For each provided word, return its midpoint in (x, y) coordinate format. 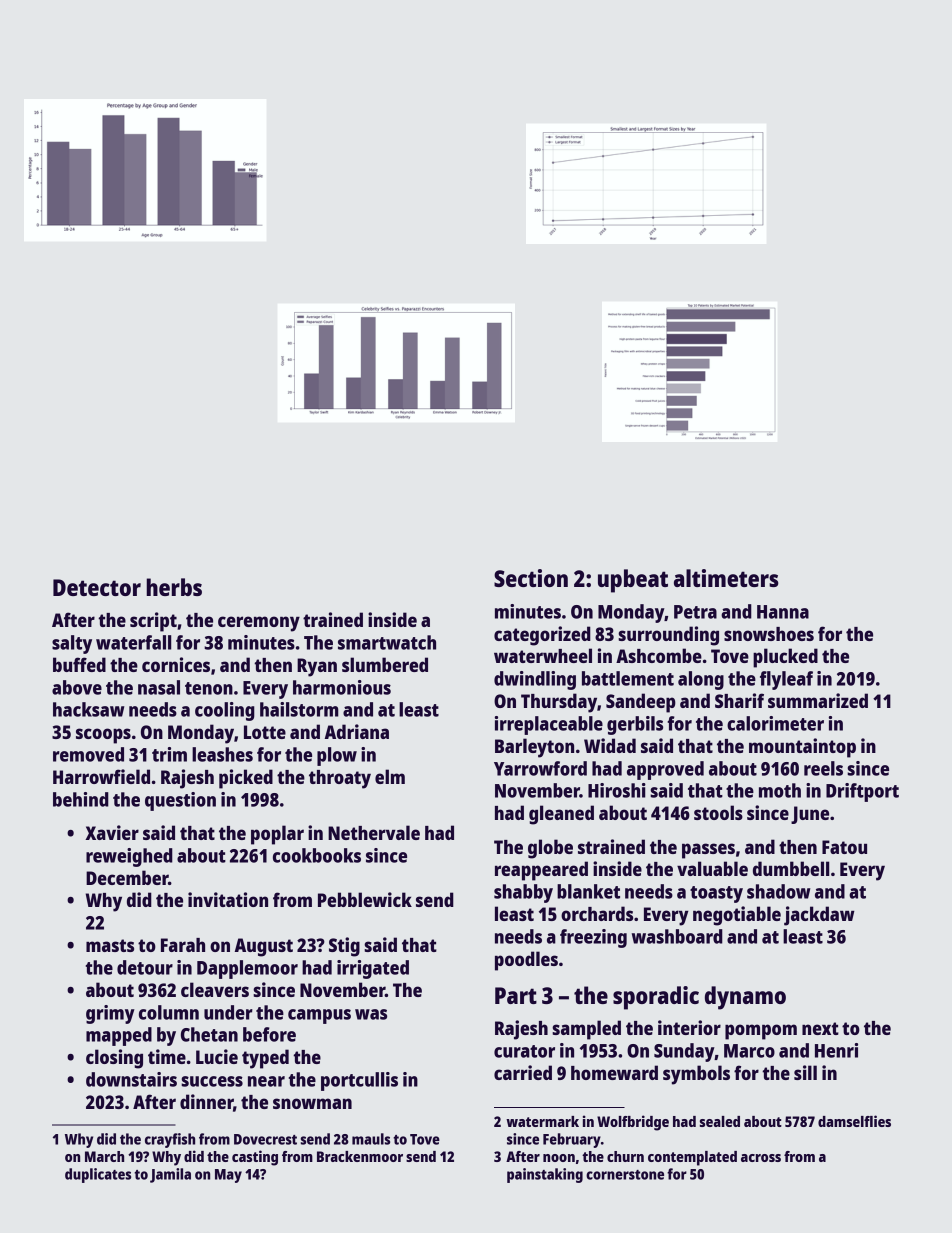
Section (531, 578)
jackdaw (819, 916)
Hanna (783, 612)
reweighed (129, 857)
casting (255, 1158)
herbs (174, 587)
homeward (614, 1072)
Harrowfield (101, 776)
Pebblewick (365, 899)
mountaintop (802, 748)
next (820, 1028)
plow (337, 756)
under (228, 1012)
